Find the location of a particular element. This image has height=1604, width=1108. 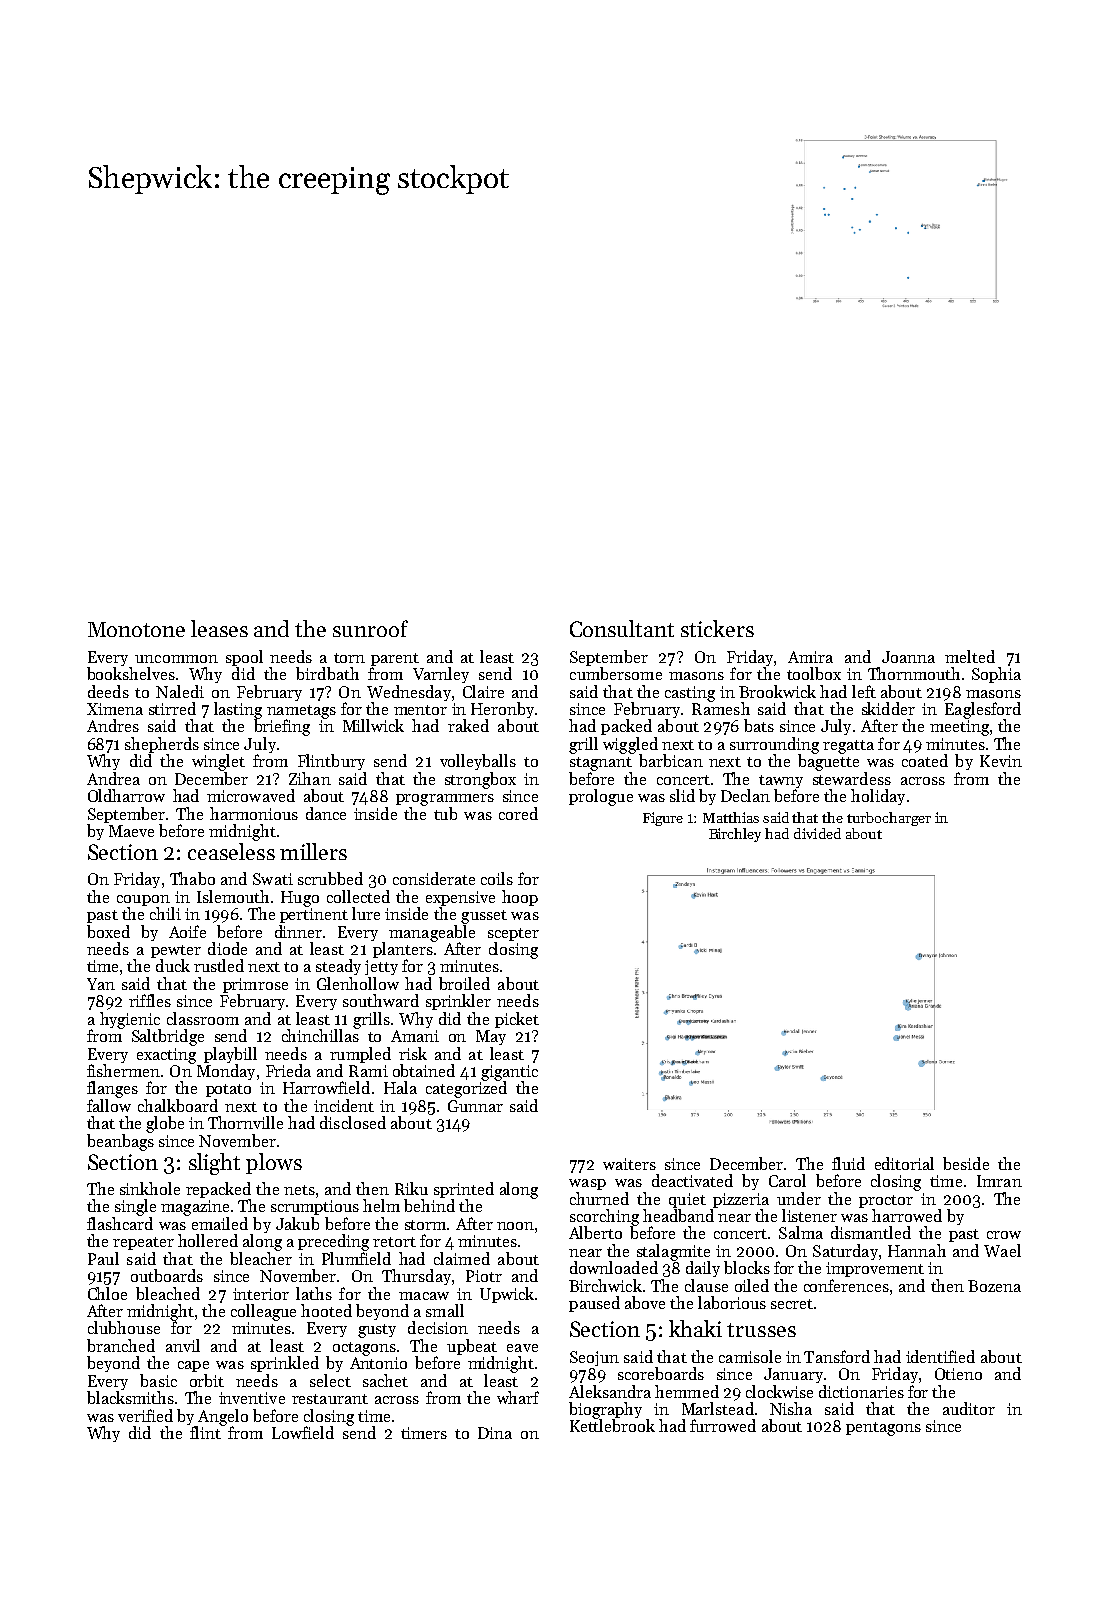

emailed is located at coordinates (220, 1223).
